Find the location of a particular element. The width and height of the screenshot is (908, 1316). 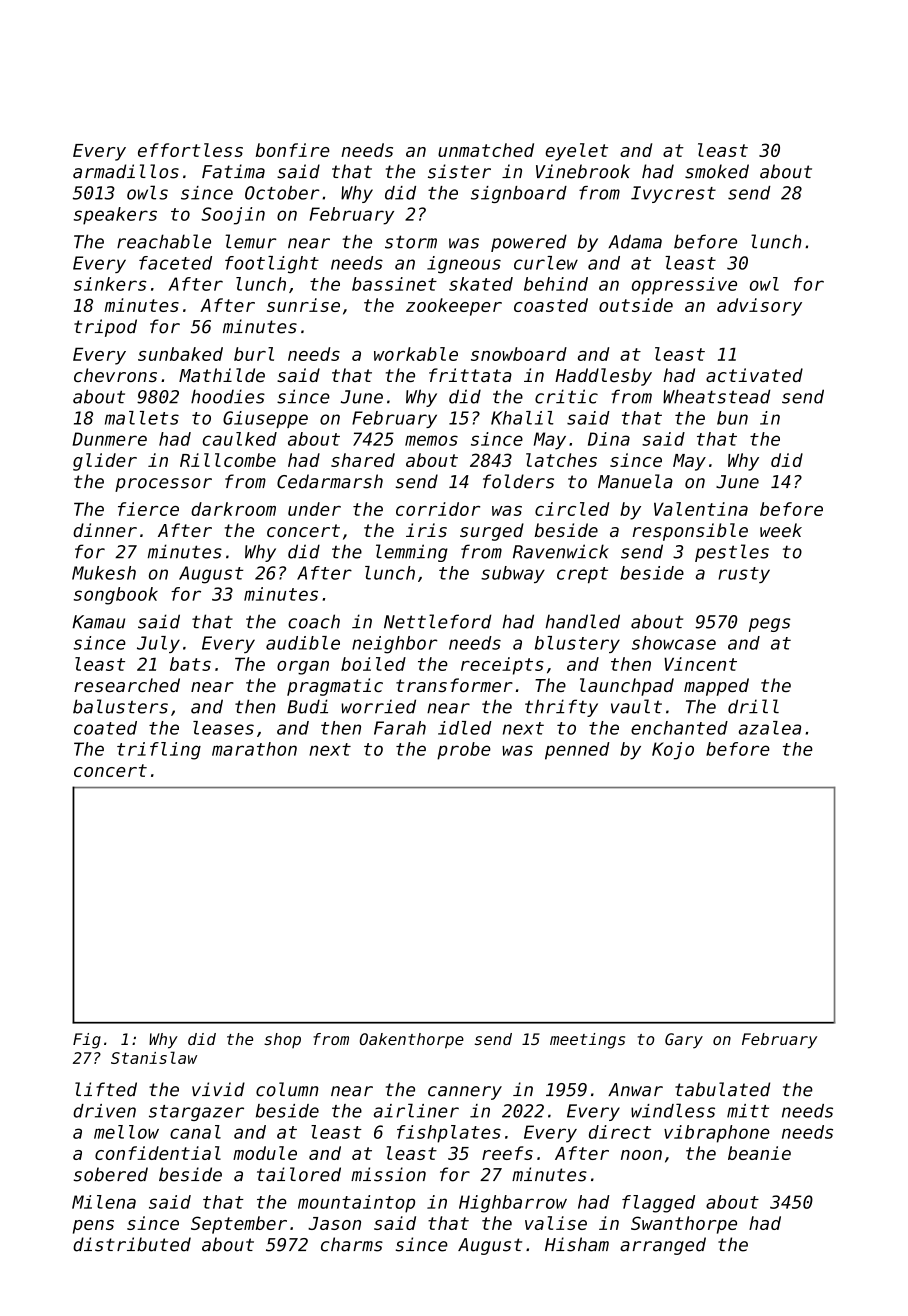

chevrons is located at coordinates (115, 375).
